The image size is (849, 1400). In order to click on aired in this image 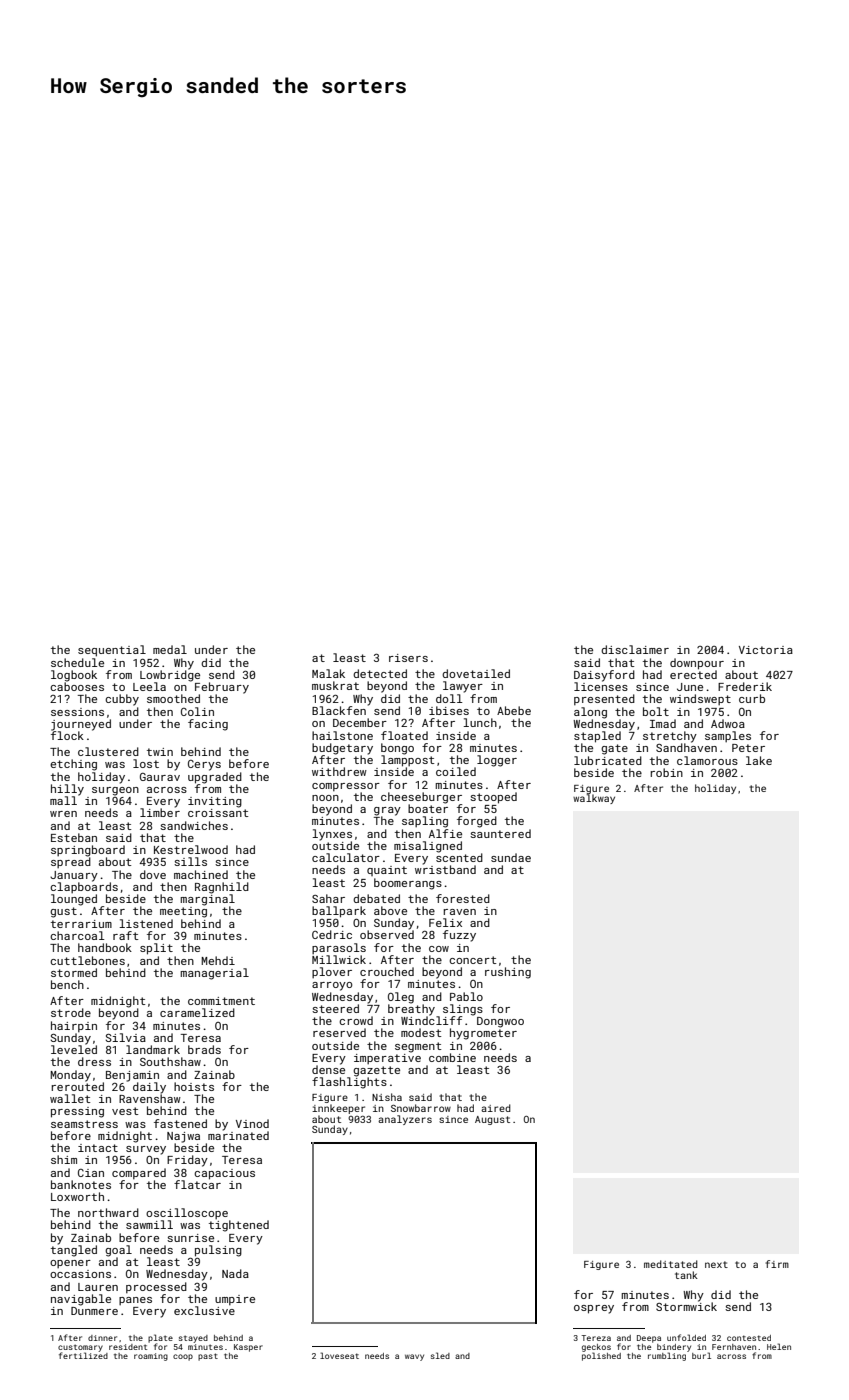, I will do `click(496, 1108)`.
